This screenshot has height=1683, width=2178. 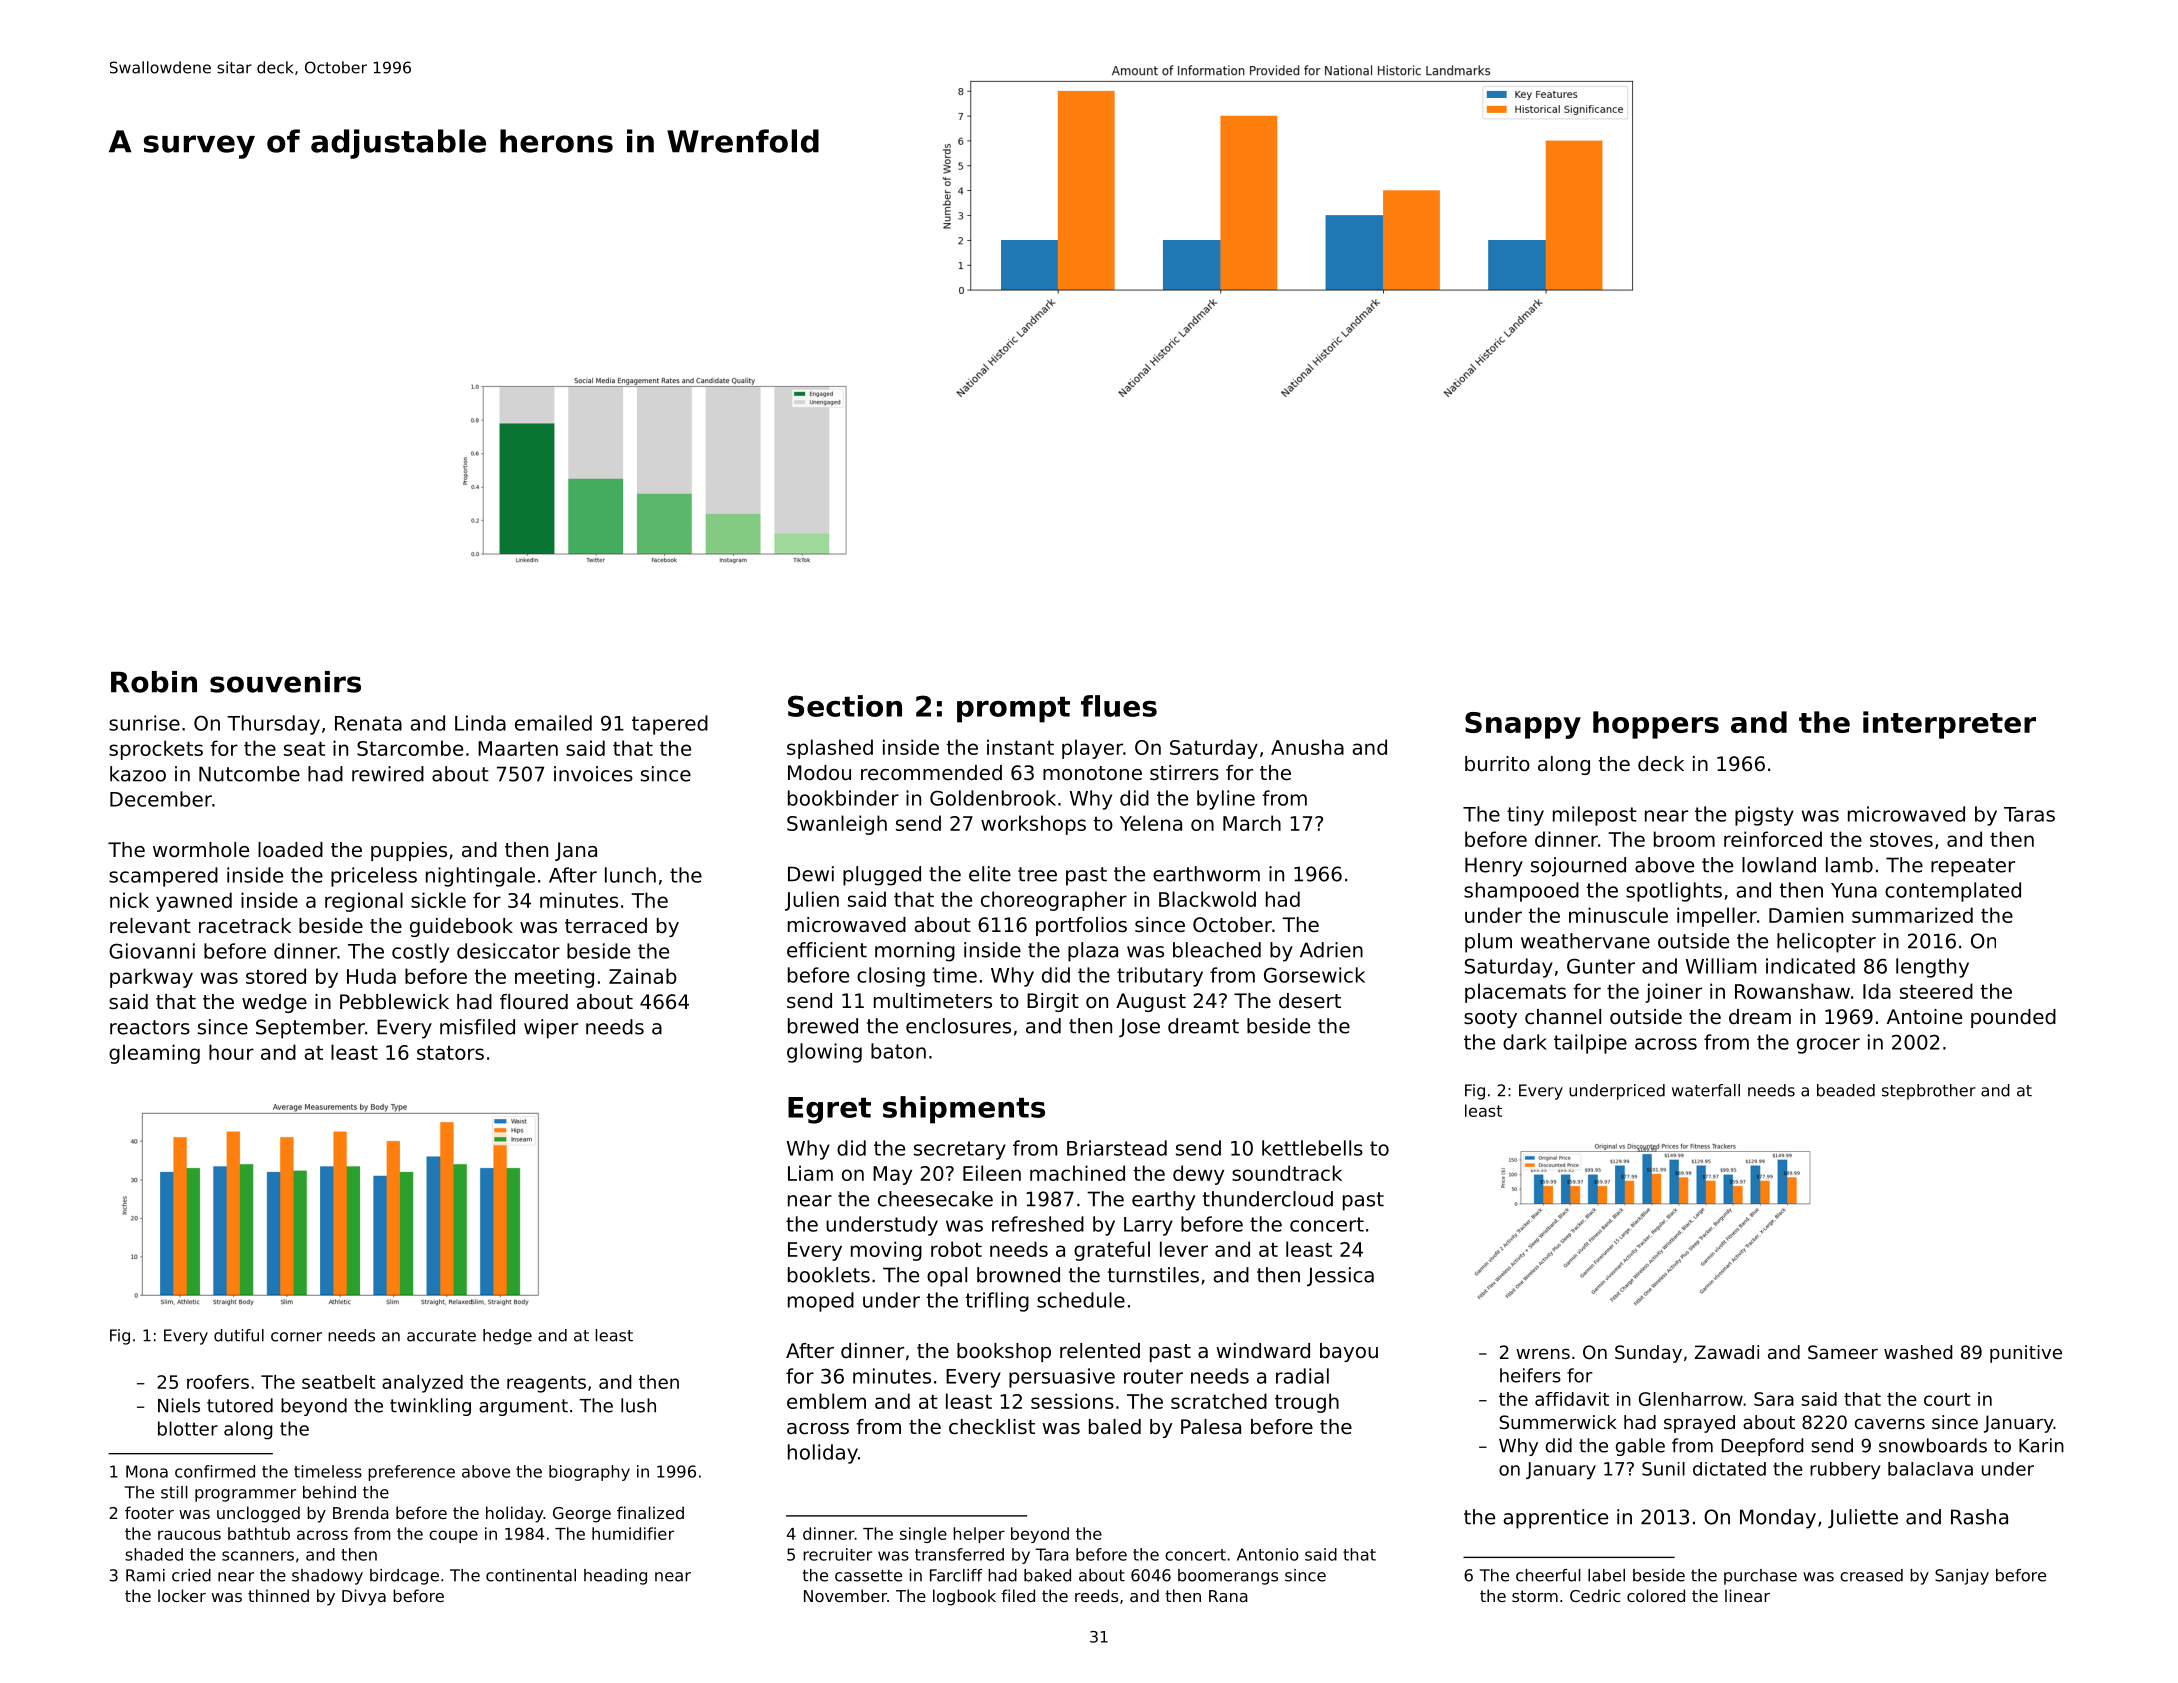 What do you see at coordinates (1717, 917) in the screenshot?
I see `impeller` at bounding box center [1717, 917].
